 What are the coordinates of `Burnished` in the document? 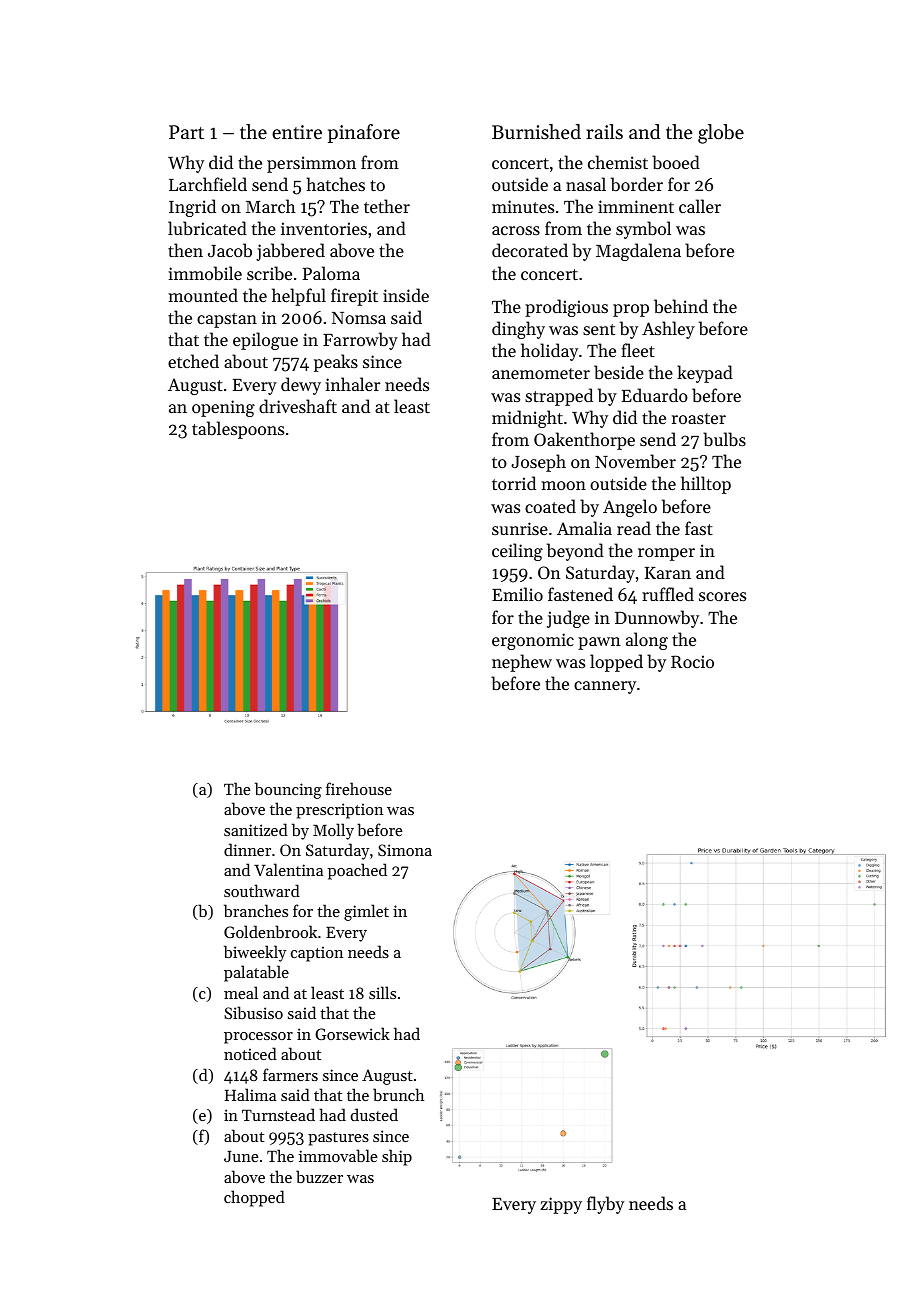 It's located at (536, 132).
